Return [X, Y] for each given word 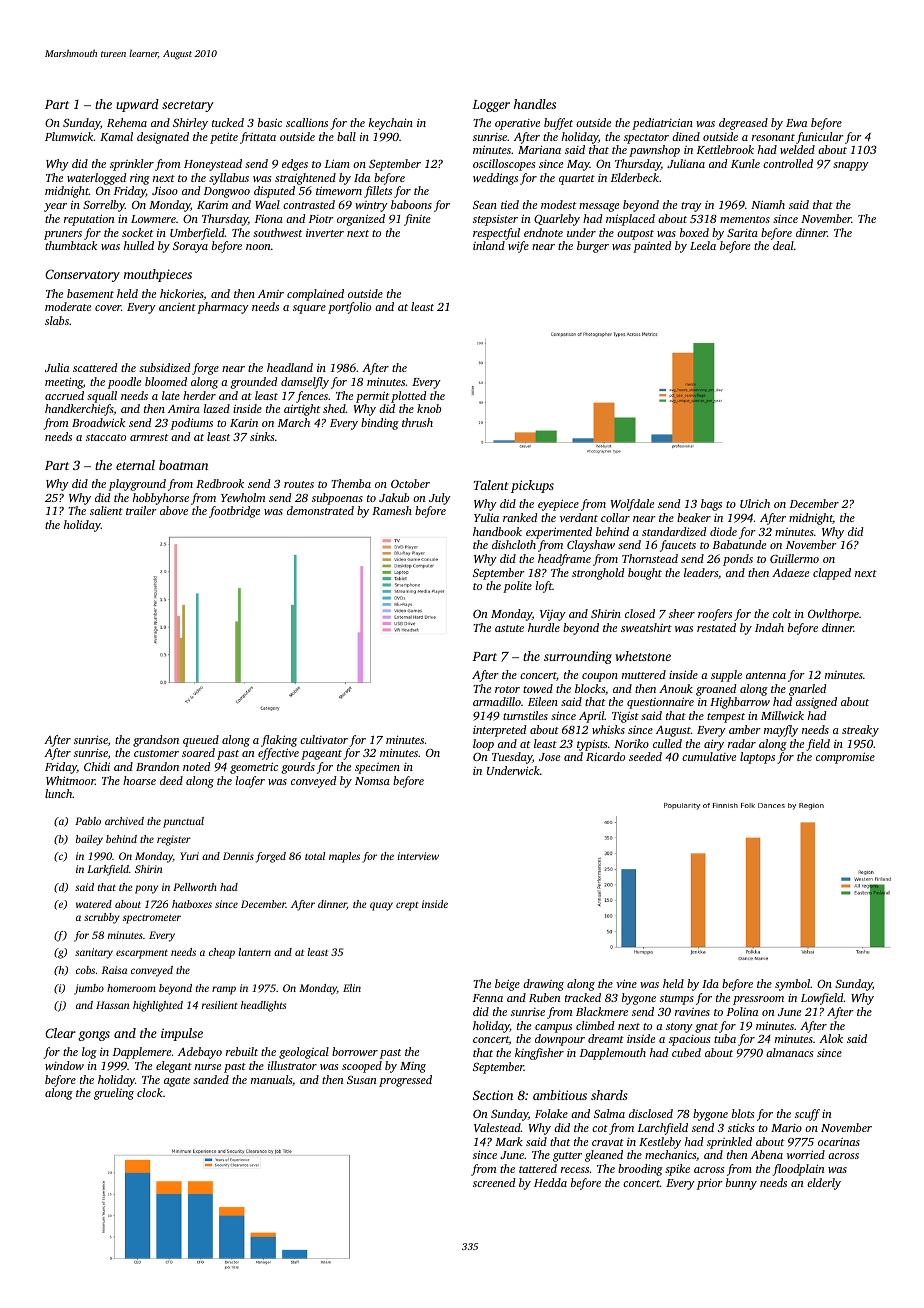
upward [137, 105]
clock [150, 1092]
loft [544, 587]
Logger [491, 106]
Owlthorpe [833, 615]
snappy [851, 166]
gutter [567, 1157]
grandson [156, 741]
